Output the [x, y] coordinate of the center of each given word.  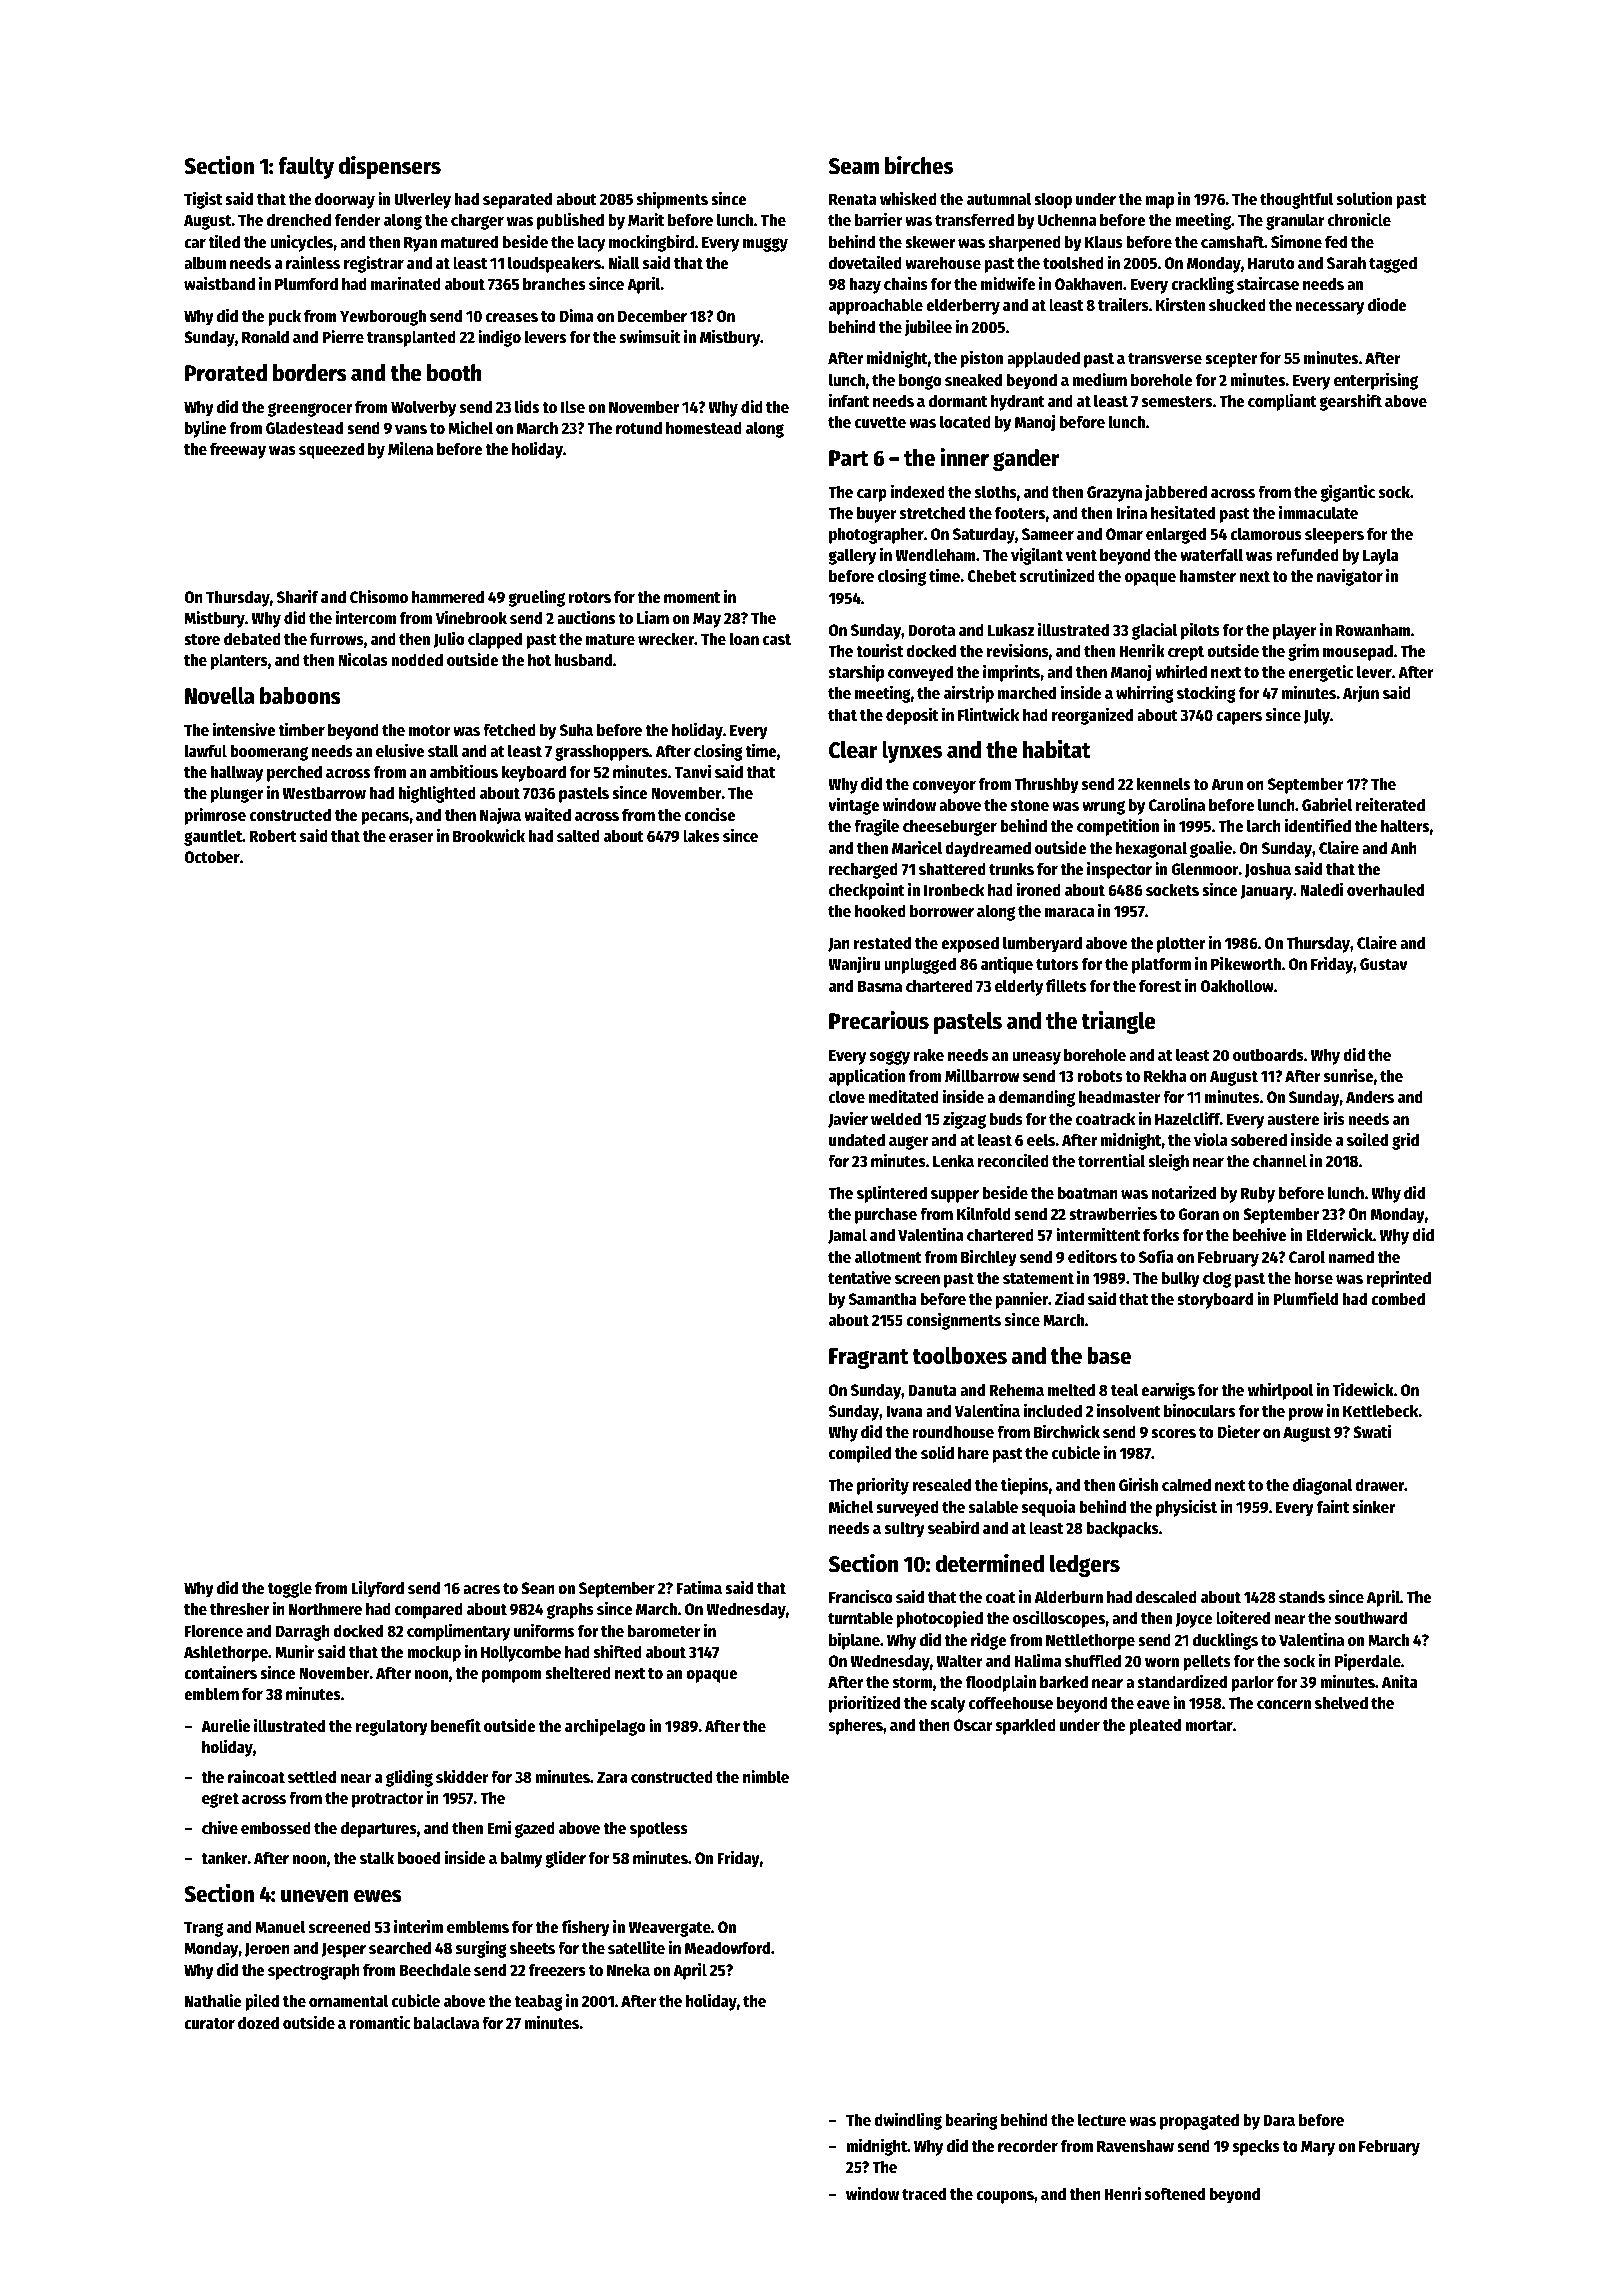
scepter [1231, 360]
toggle [290, 1589]
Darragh [303, 1632]
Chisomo [379, 596]
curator [209, 2024]
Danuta [932, 1390]
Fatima [699, 1587]
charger [477, 221]
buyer [877, 514]
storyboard [1215, 1300]
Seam [854, 166]
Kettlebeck [1381, 1411]
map [1159, 202]
